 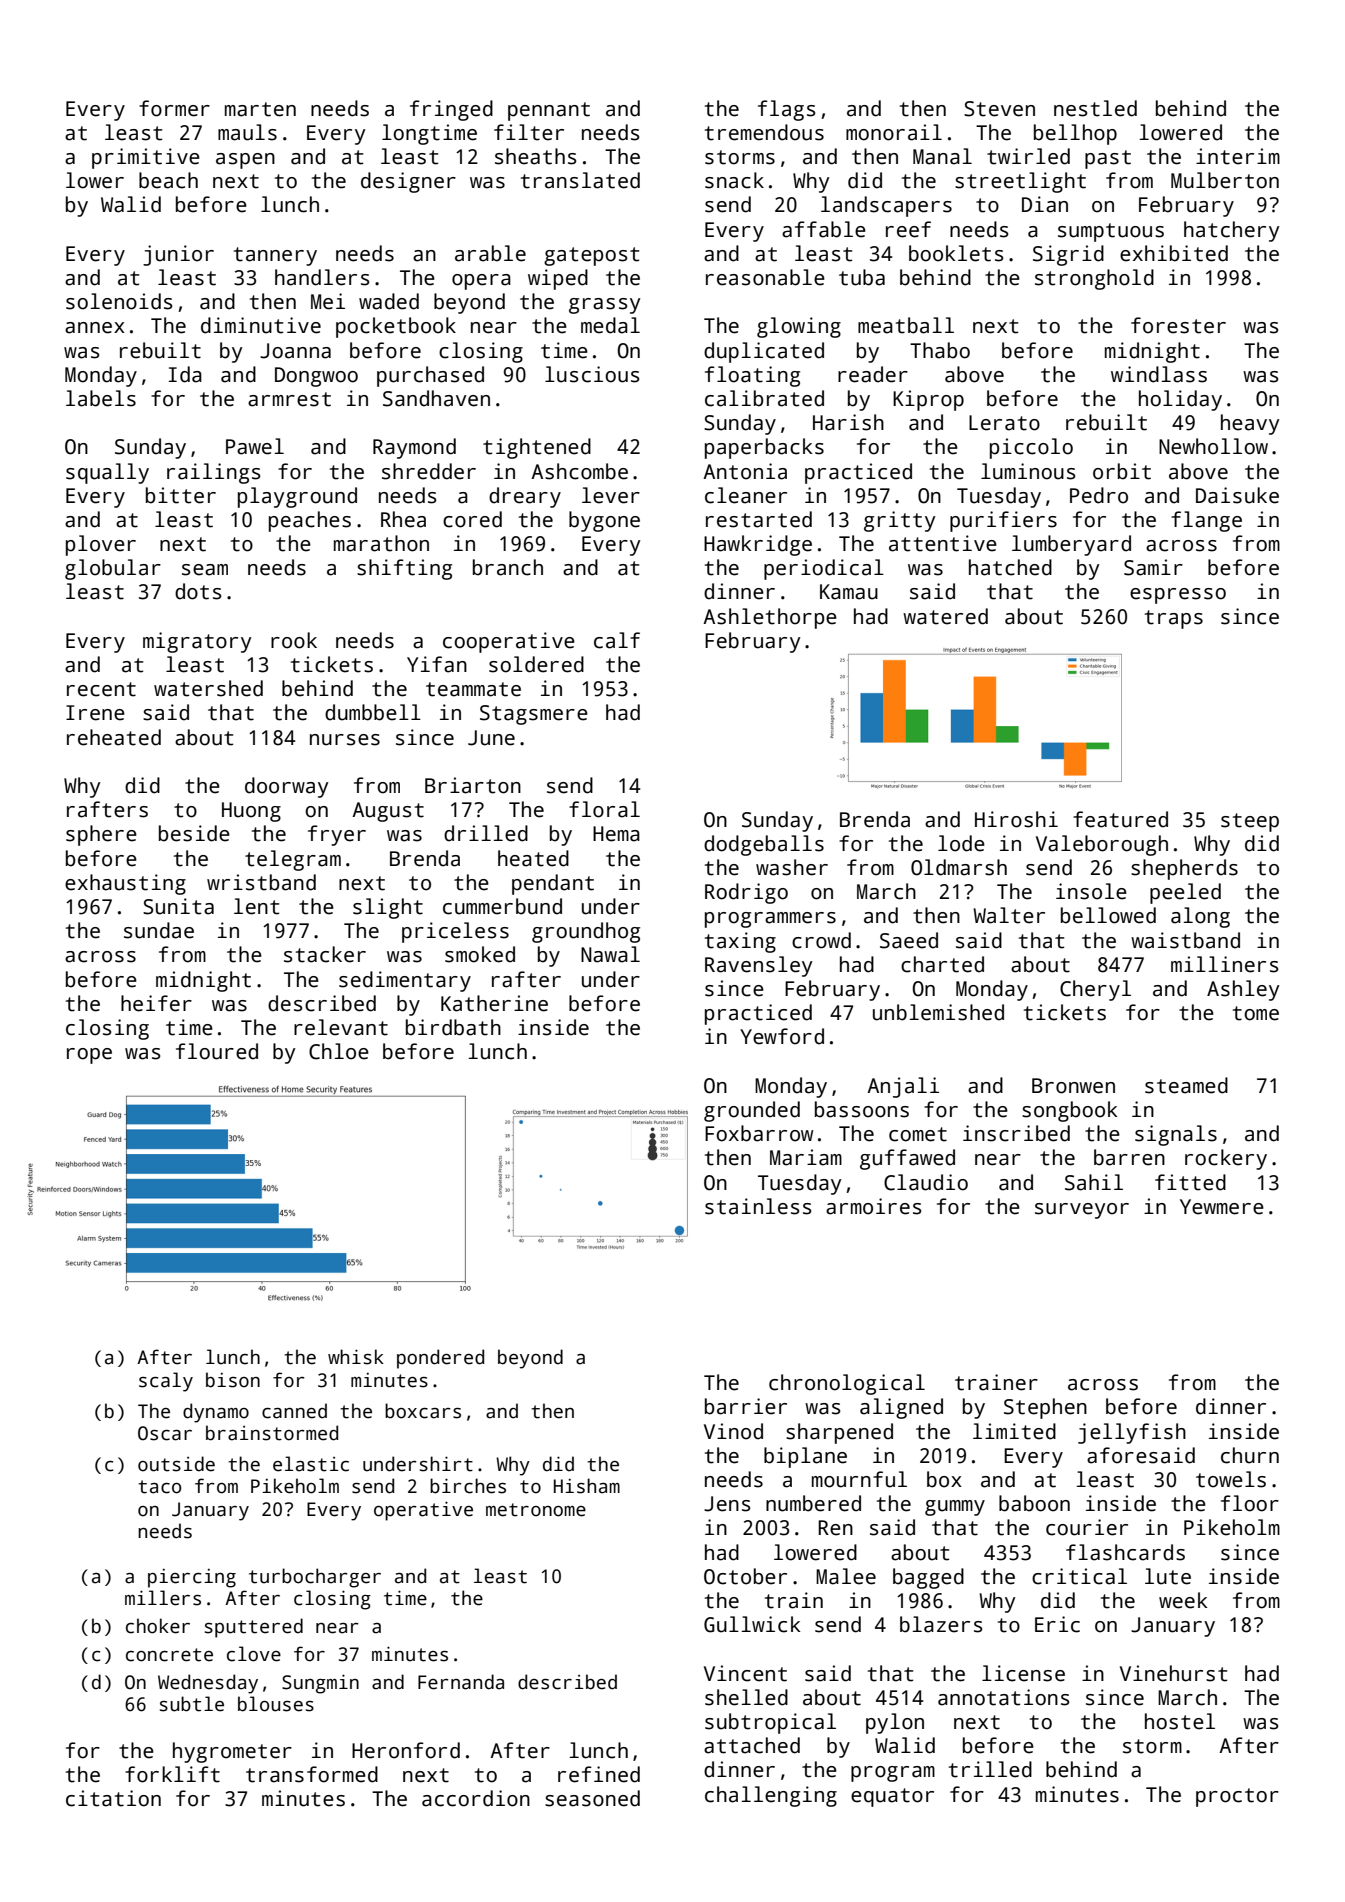 What do you see at coordinates (752, 1745) in the screenshot?
I see `attached` at bounding box center [752, 1745].
